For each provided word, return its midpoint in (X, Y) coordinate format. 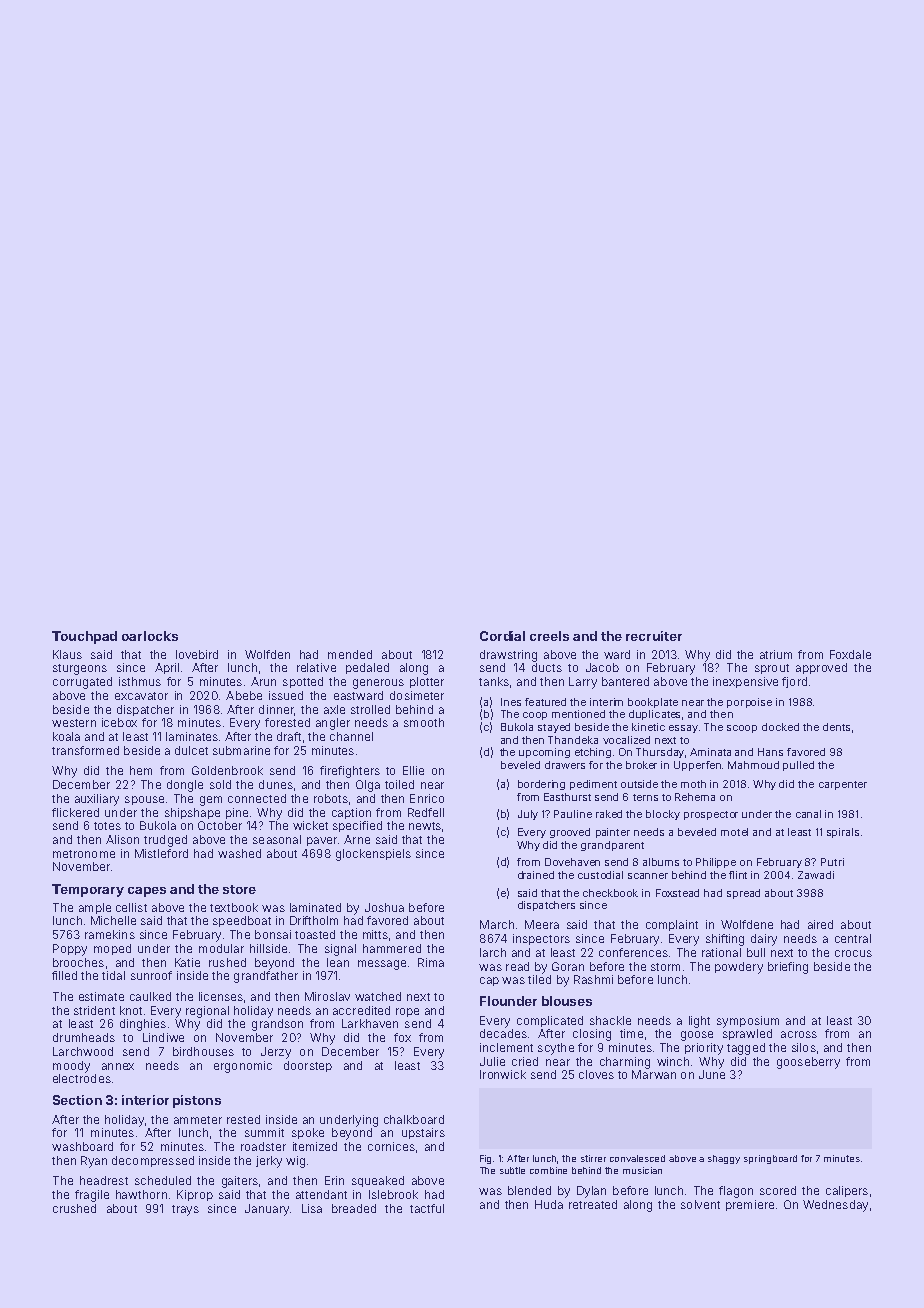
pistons (197, 1101)
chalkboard (414, 1119)
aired (820, 924)
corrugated (82, 683)
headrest (104, 1180)
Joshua (384, 907)
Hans (770, 752)
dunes (276, 784)
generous (378, 684)
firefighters (350, 772)
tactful (427, 1208)
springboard (770, 1159)
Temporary (88, 890)
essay (683, 729)
